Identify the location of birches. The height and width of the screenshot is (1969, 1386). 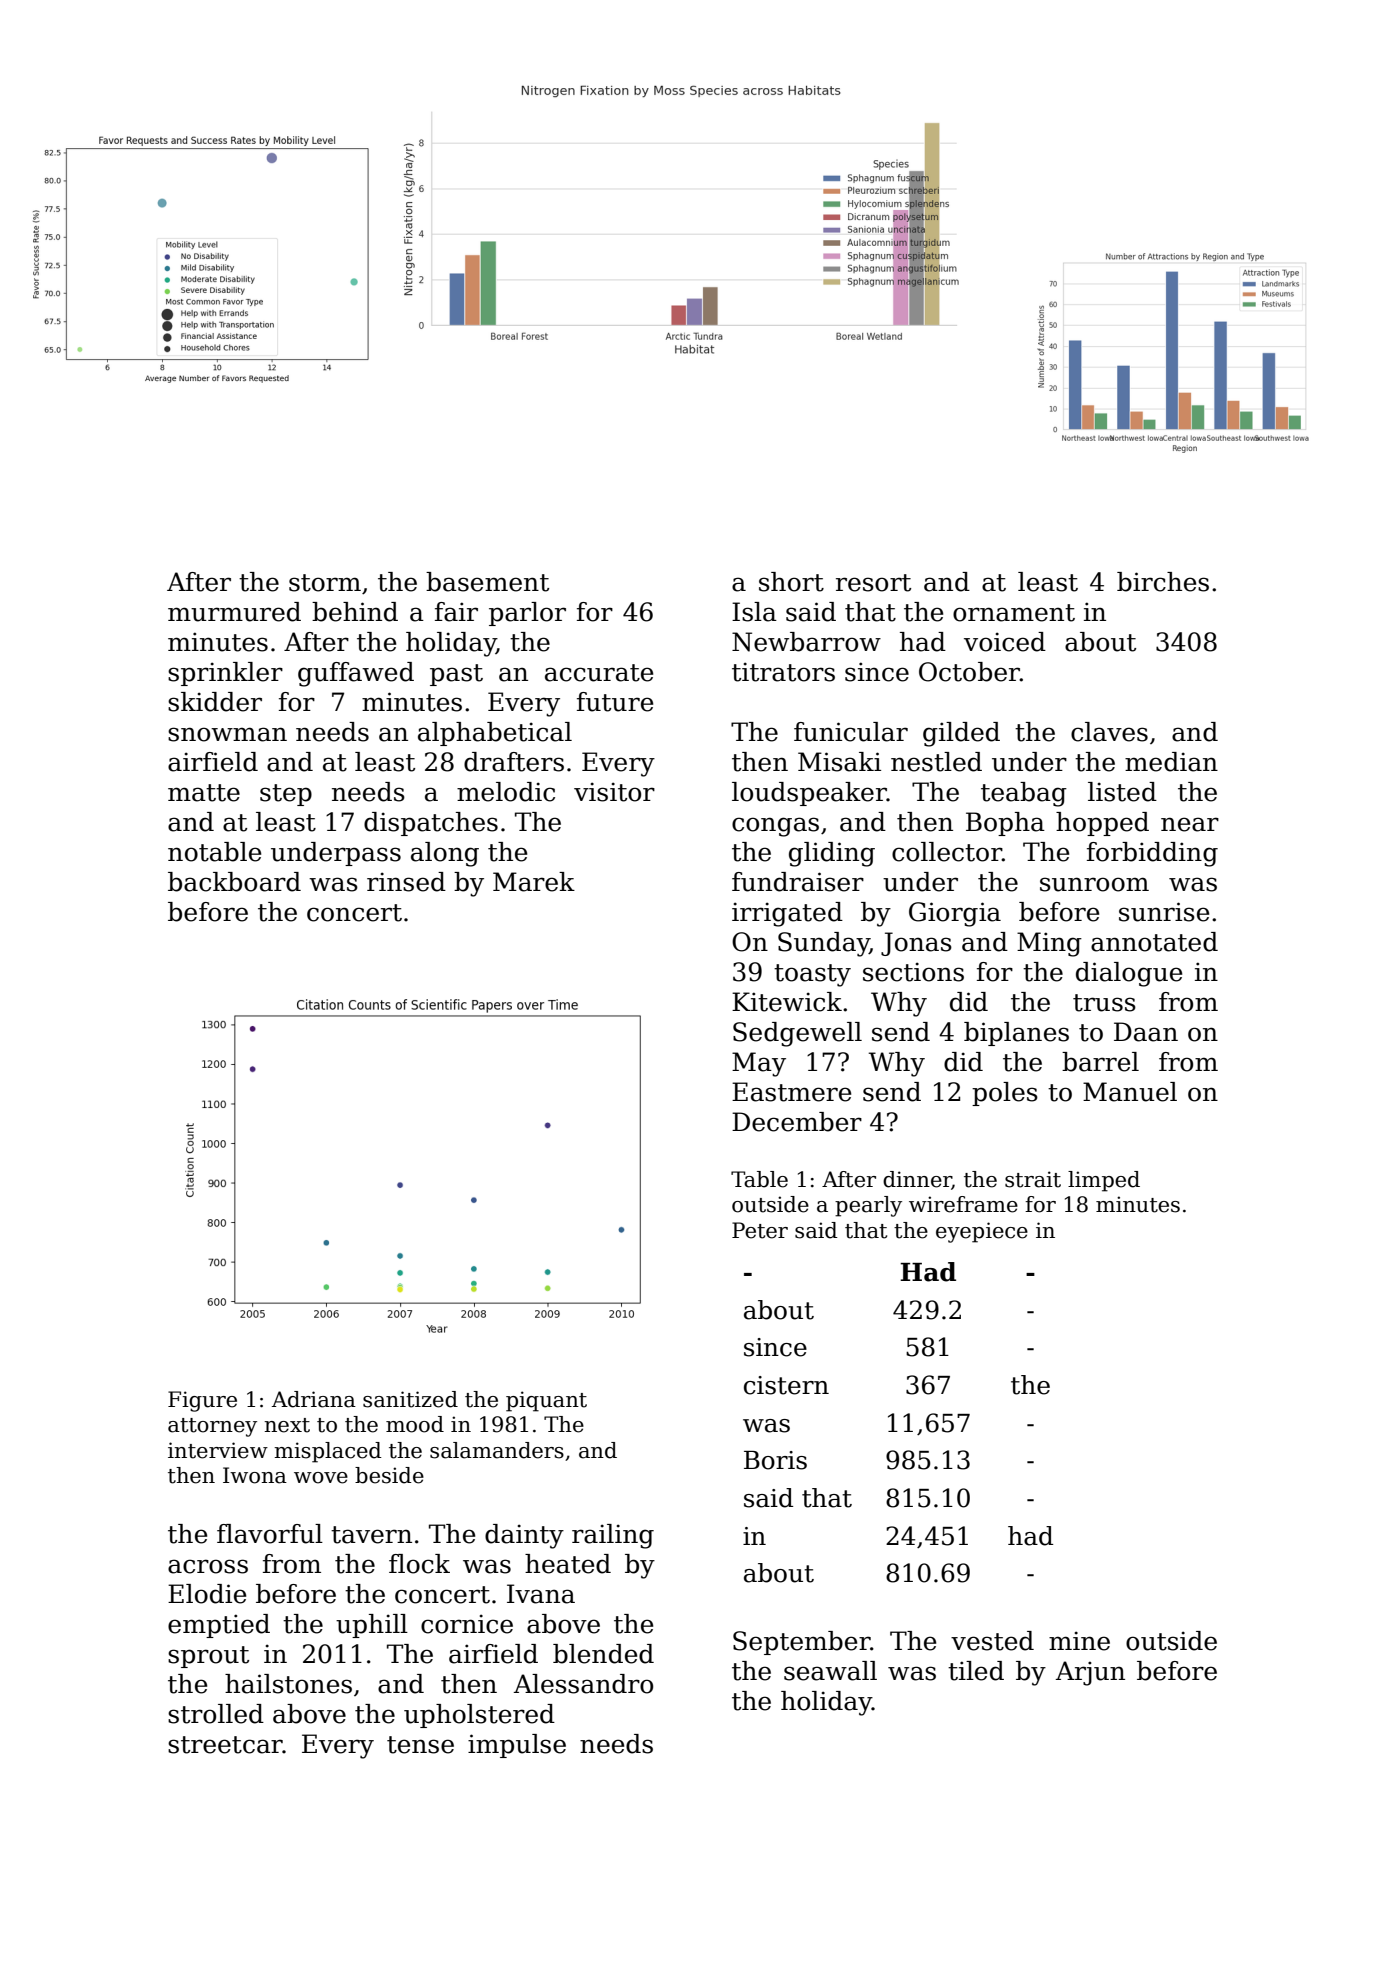
(1163, 582).
